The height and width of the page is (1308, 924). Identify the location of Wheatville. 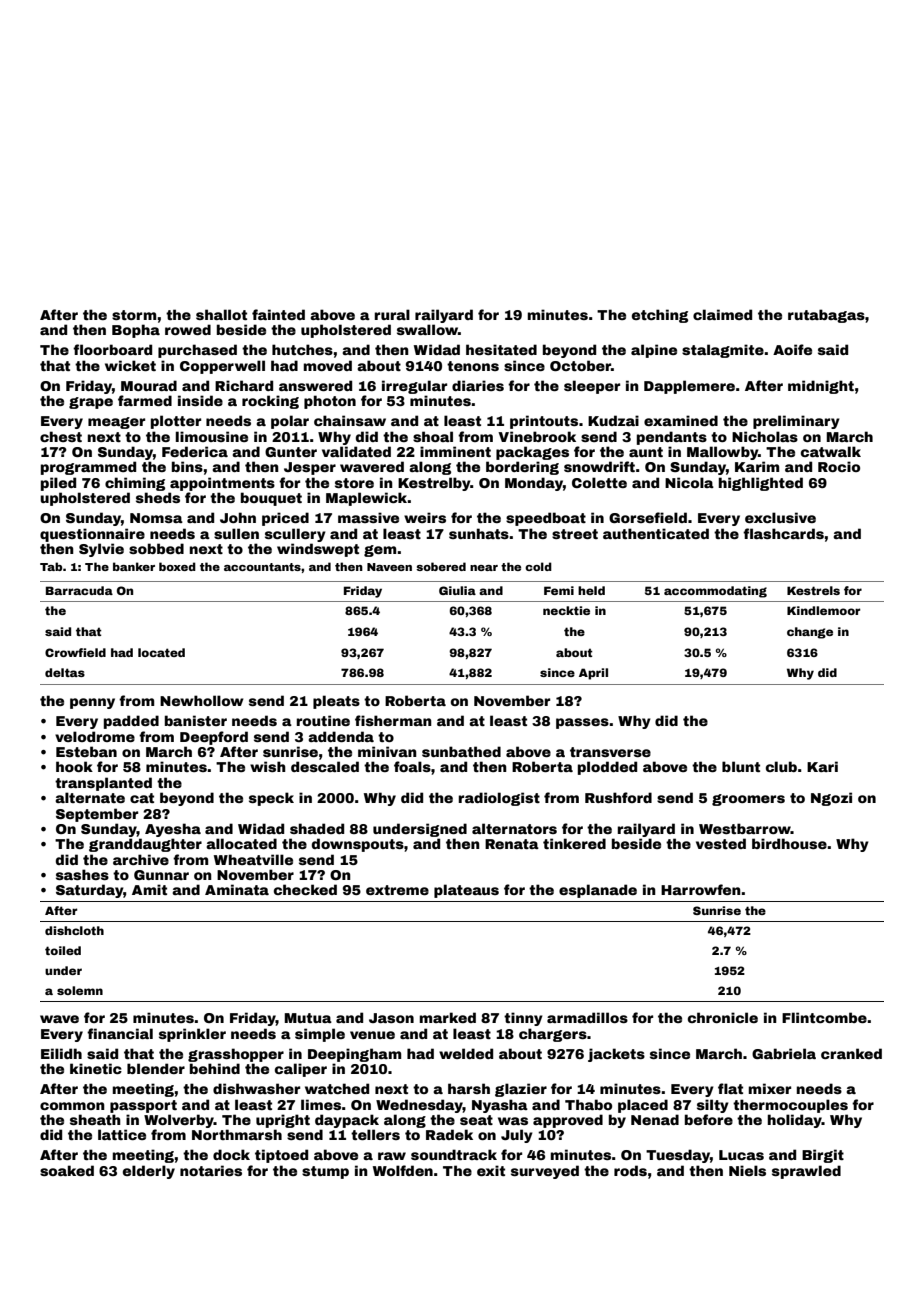
(253, 859).
